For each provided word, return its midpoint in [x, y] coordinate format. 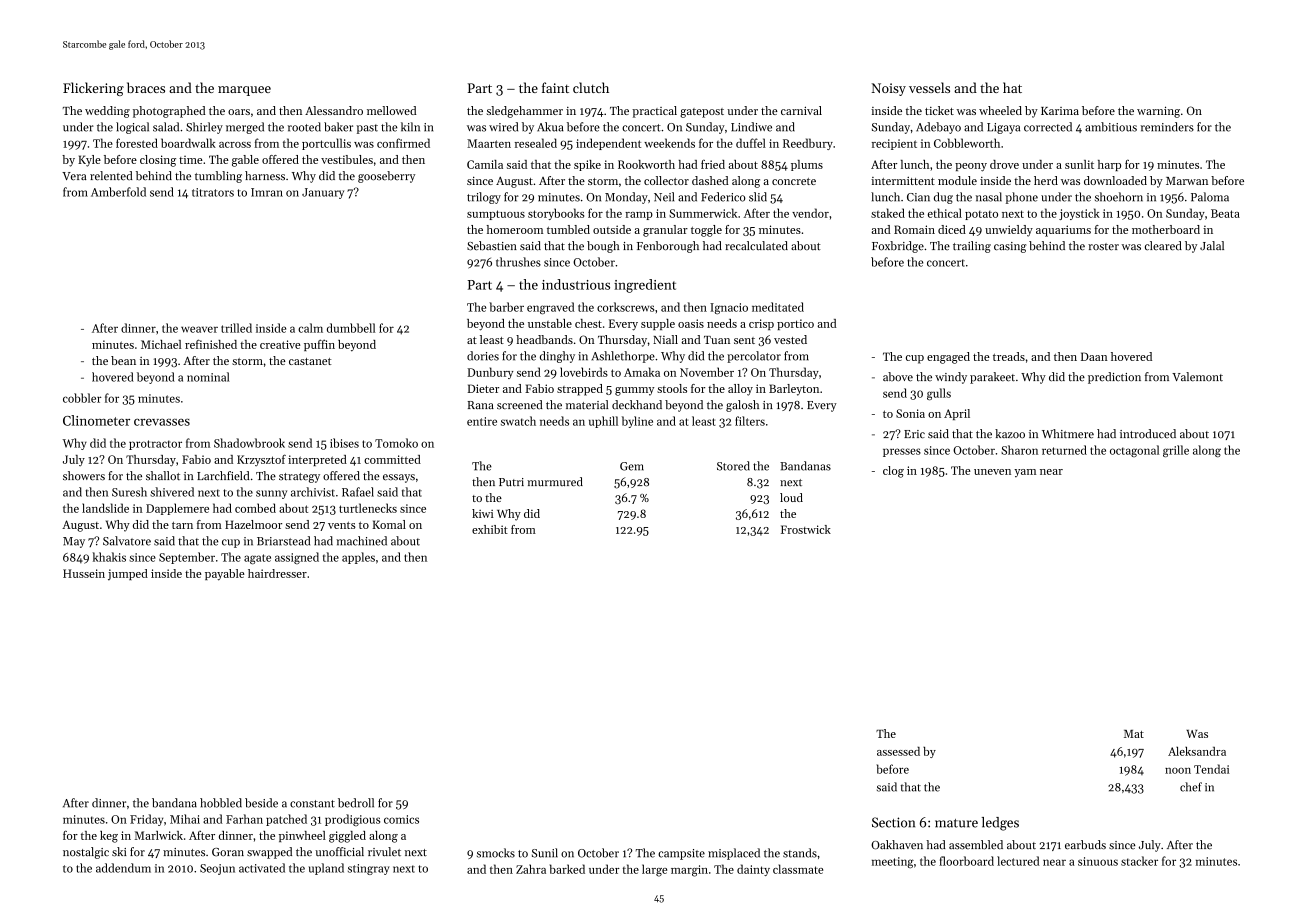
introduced [1148, 434]
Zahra [531, 869]
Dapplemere [177, 509]
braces [146, 87]
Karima [1060, 111]
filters [750, 421]
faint [555, 87]
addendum [123, 868]
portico [795, 324]
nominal [208, 377]
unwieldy [1009, 231]
